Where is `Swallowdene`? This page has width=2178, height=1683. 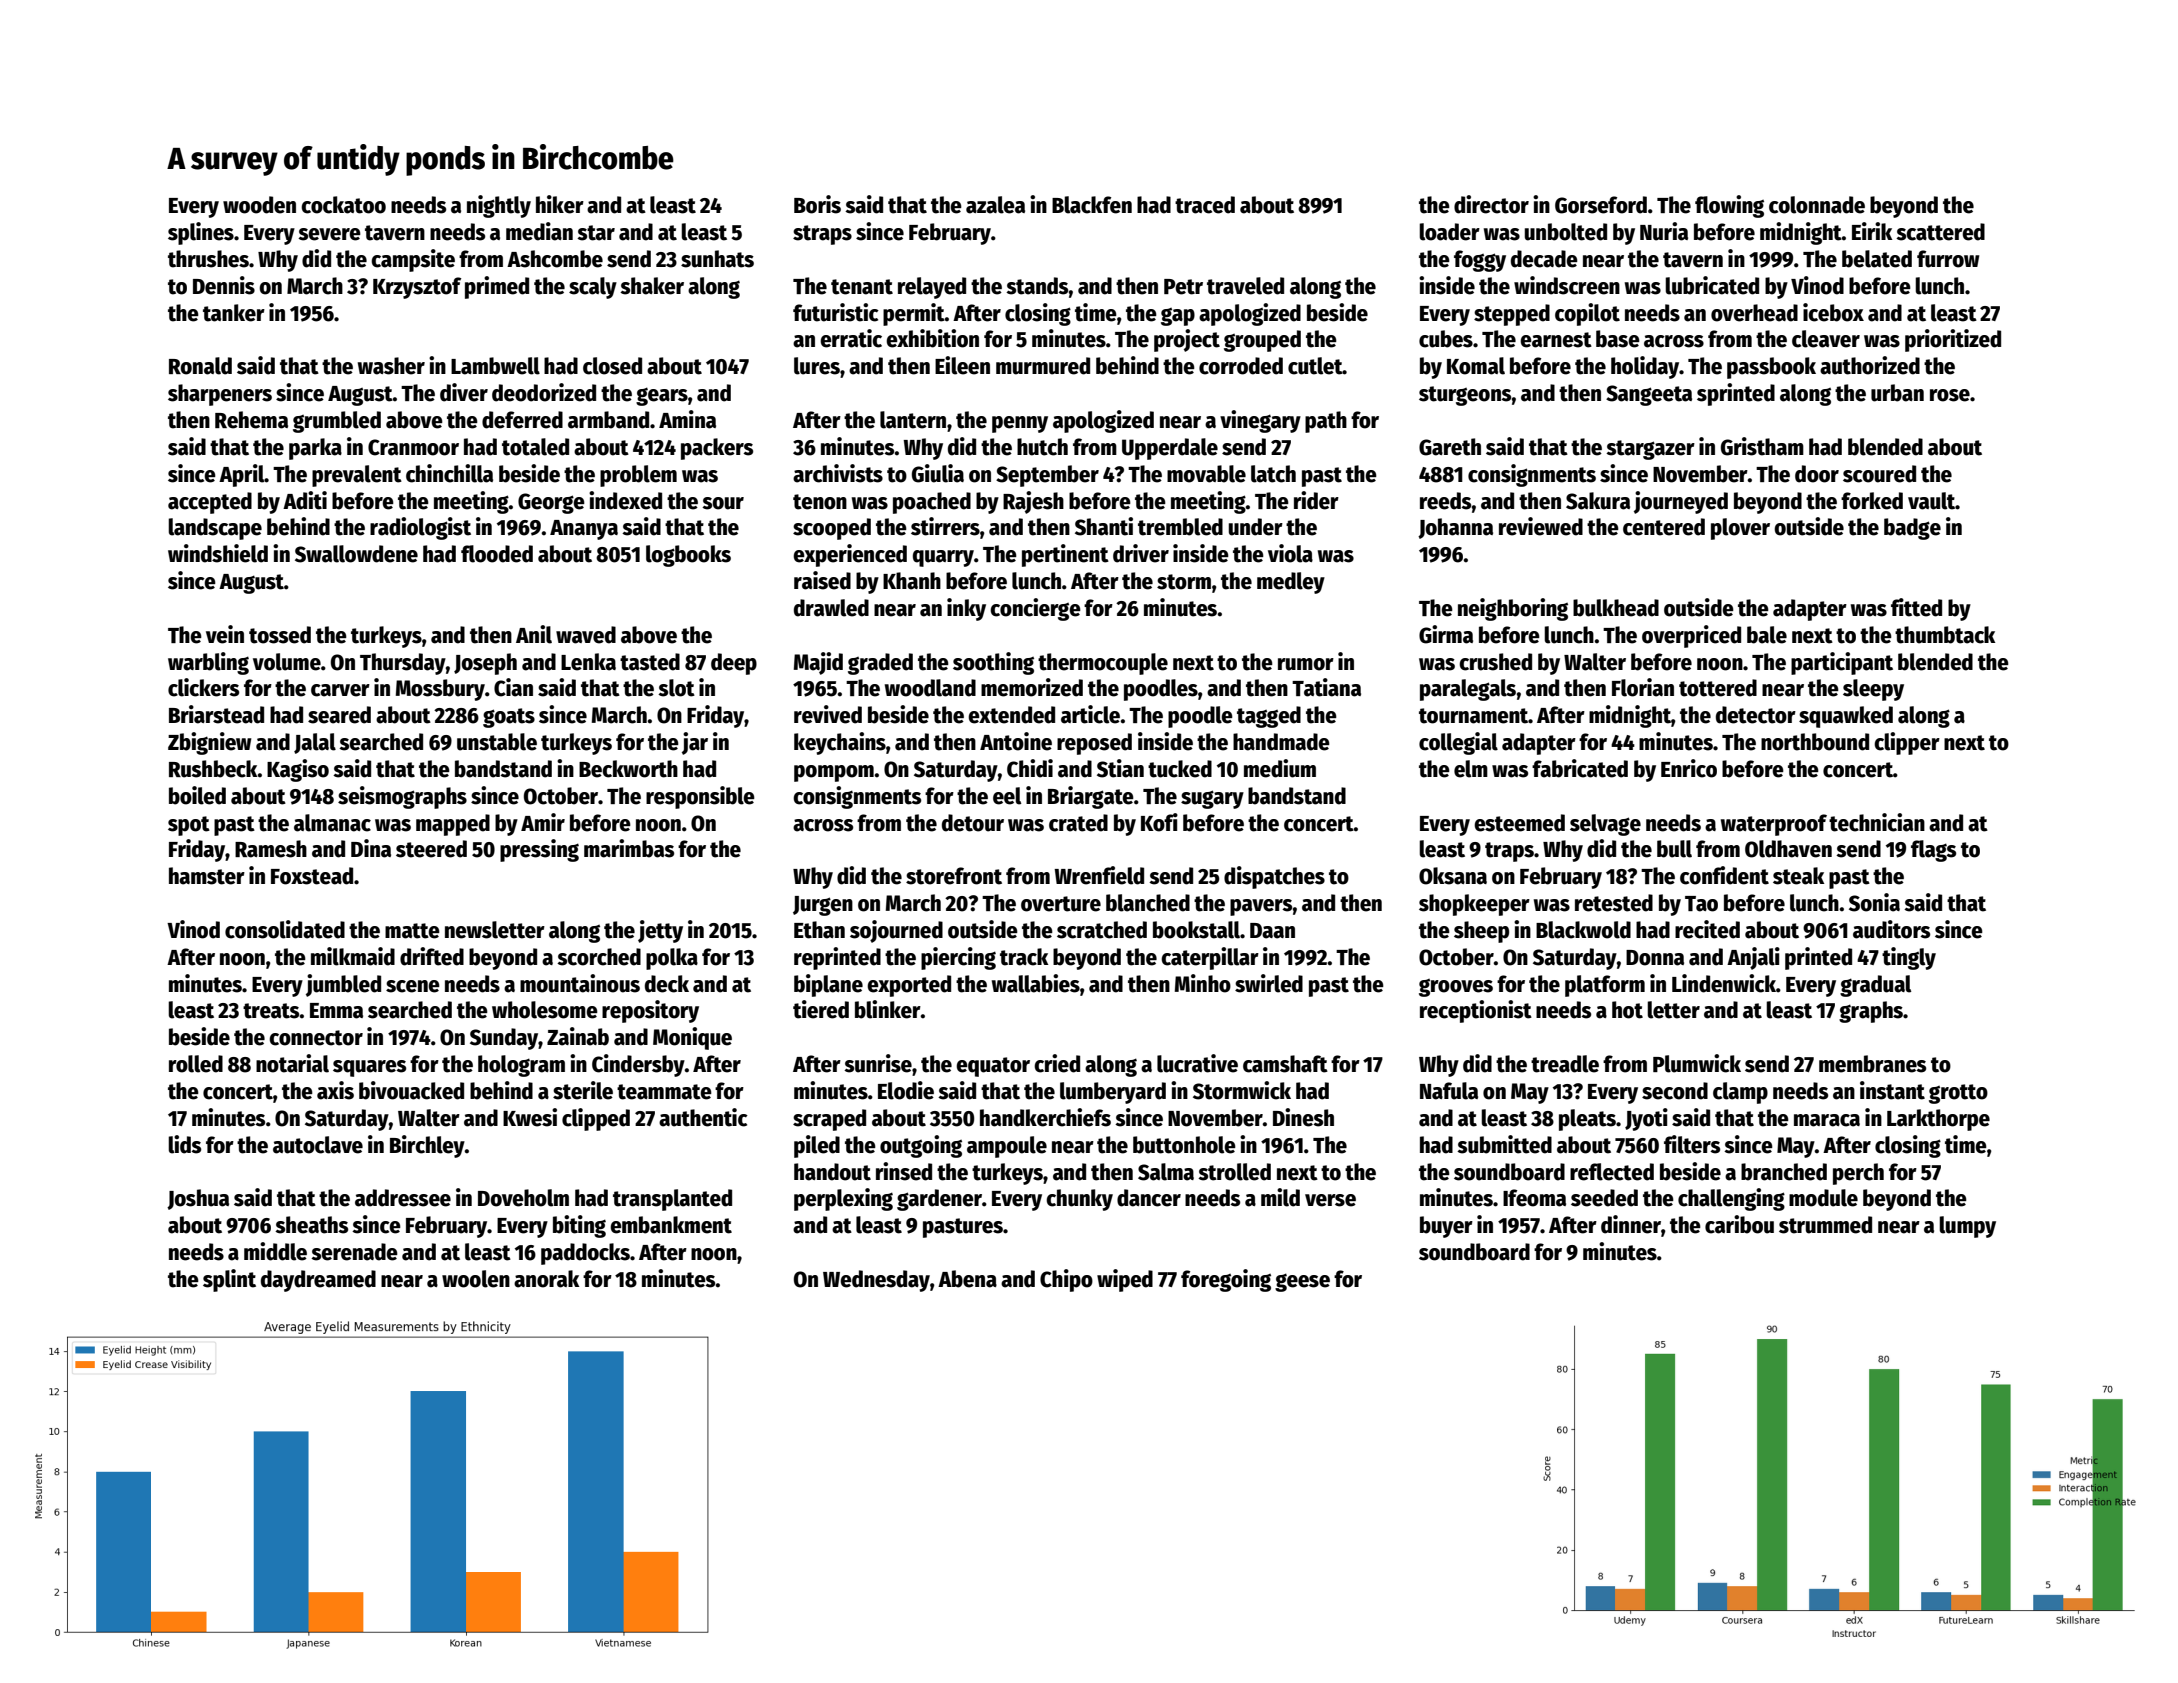
Swallowdene is located at coordinates (356, 554).
